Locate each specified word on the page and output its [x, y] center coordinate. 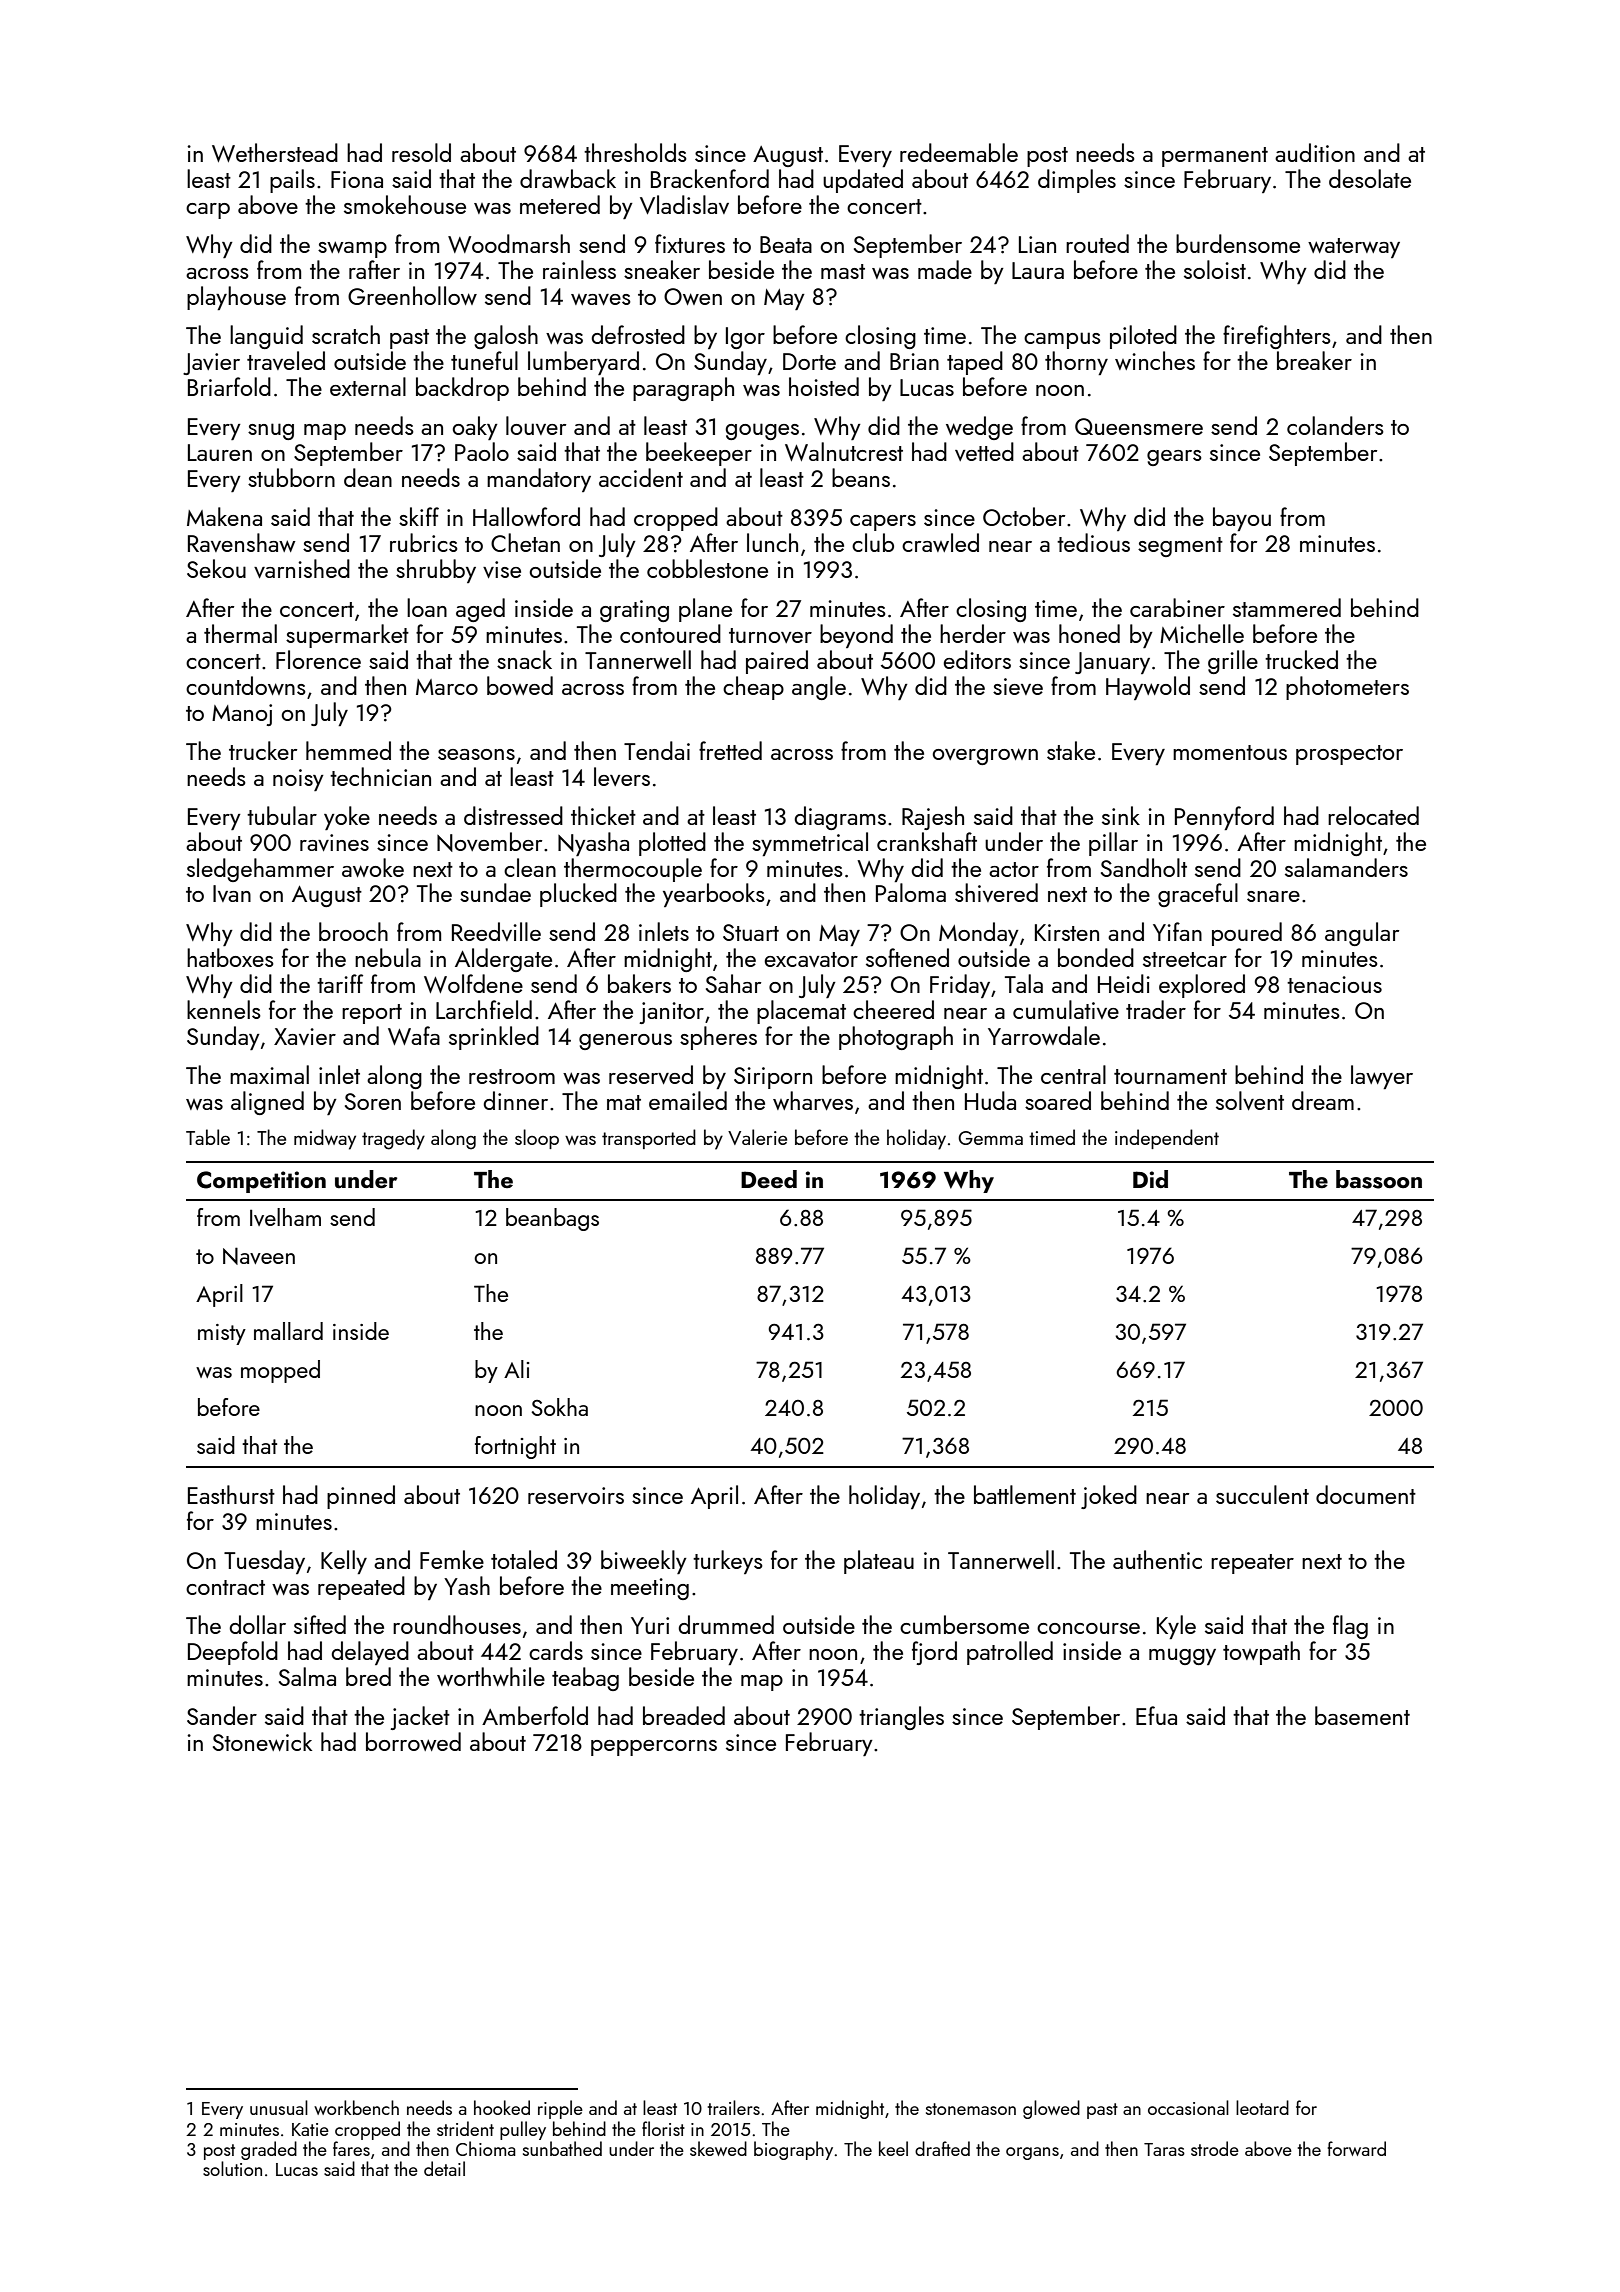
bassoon [1379, 1179]
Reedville [496, 931]
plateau [879, 1562]
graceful [1198, 895]
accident [641, 477]
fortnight [515, 1447]
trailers [734, 2107]
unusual [279, 2107]
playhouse [236, 298]
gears [1174, 458]
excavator [811, 959]
